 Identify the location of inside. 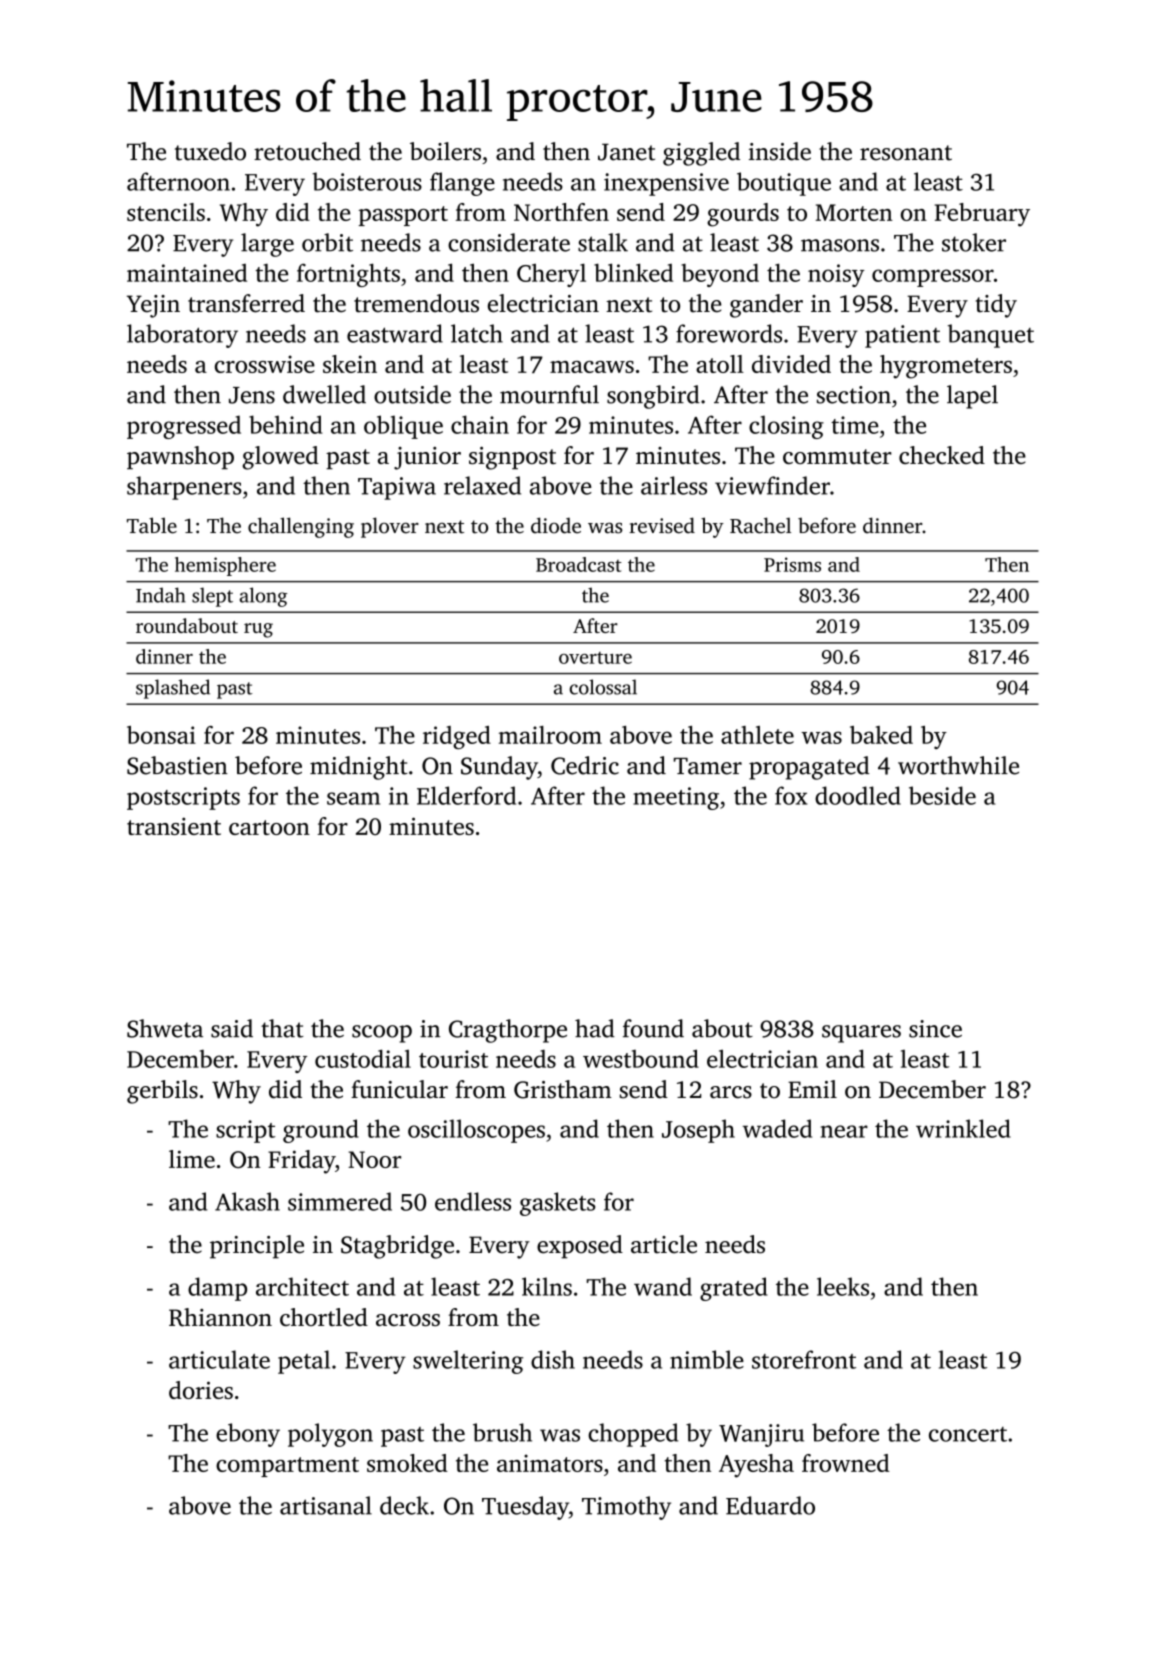
(780, 151).
